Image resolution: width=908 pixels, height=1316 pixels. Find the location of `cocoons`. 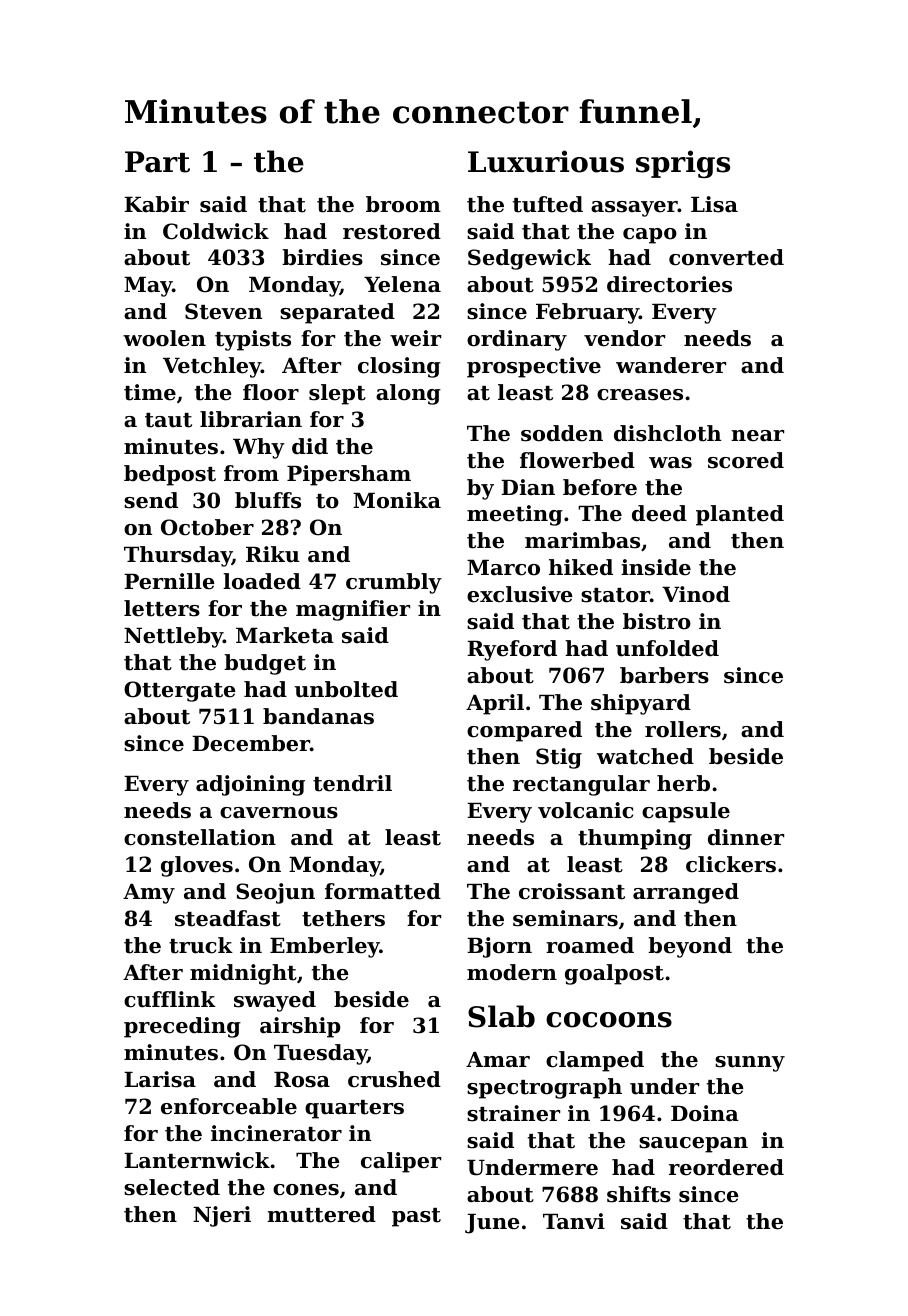

cocoons is located at coordinates (609, 1020).
